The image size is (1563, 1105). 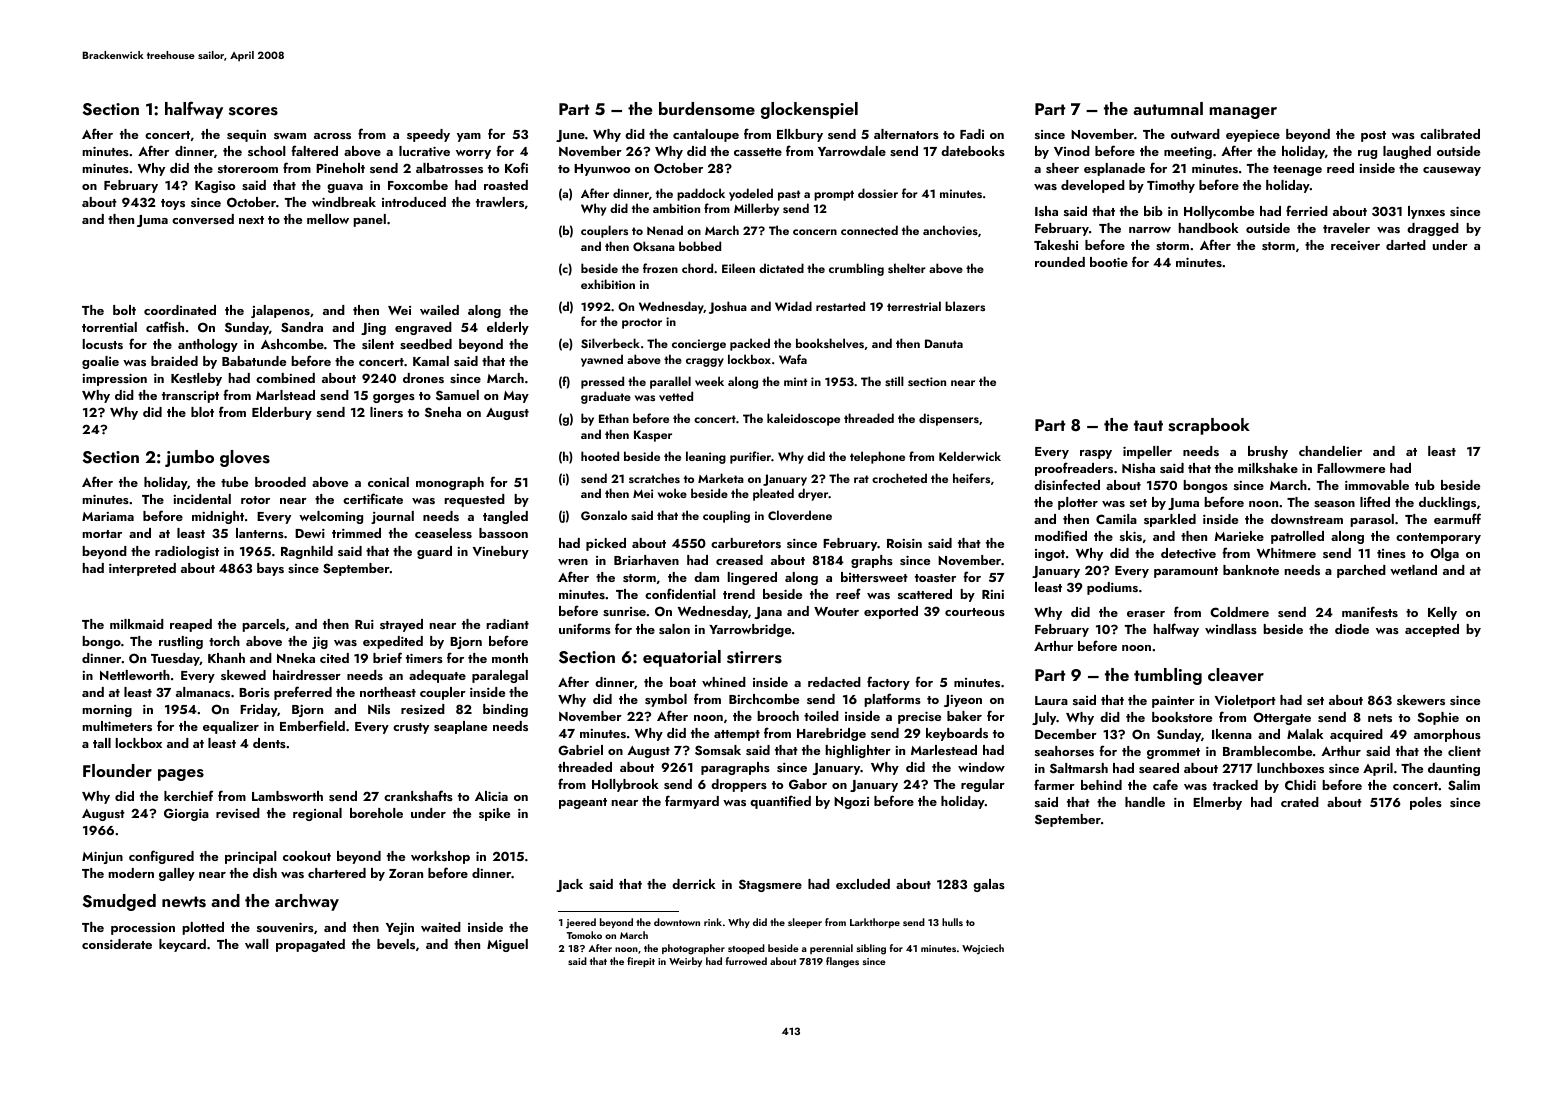 What do you see at coordinates (789, 195) in the image?
I see `past` at bounding box center [789, 195].
